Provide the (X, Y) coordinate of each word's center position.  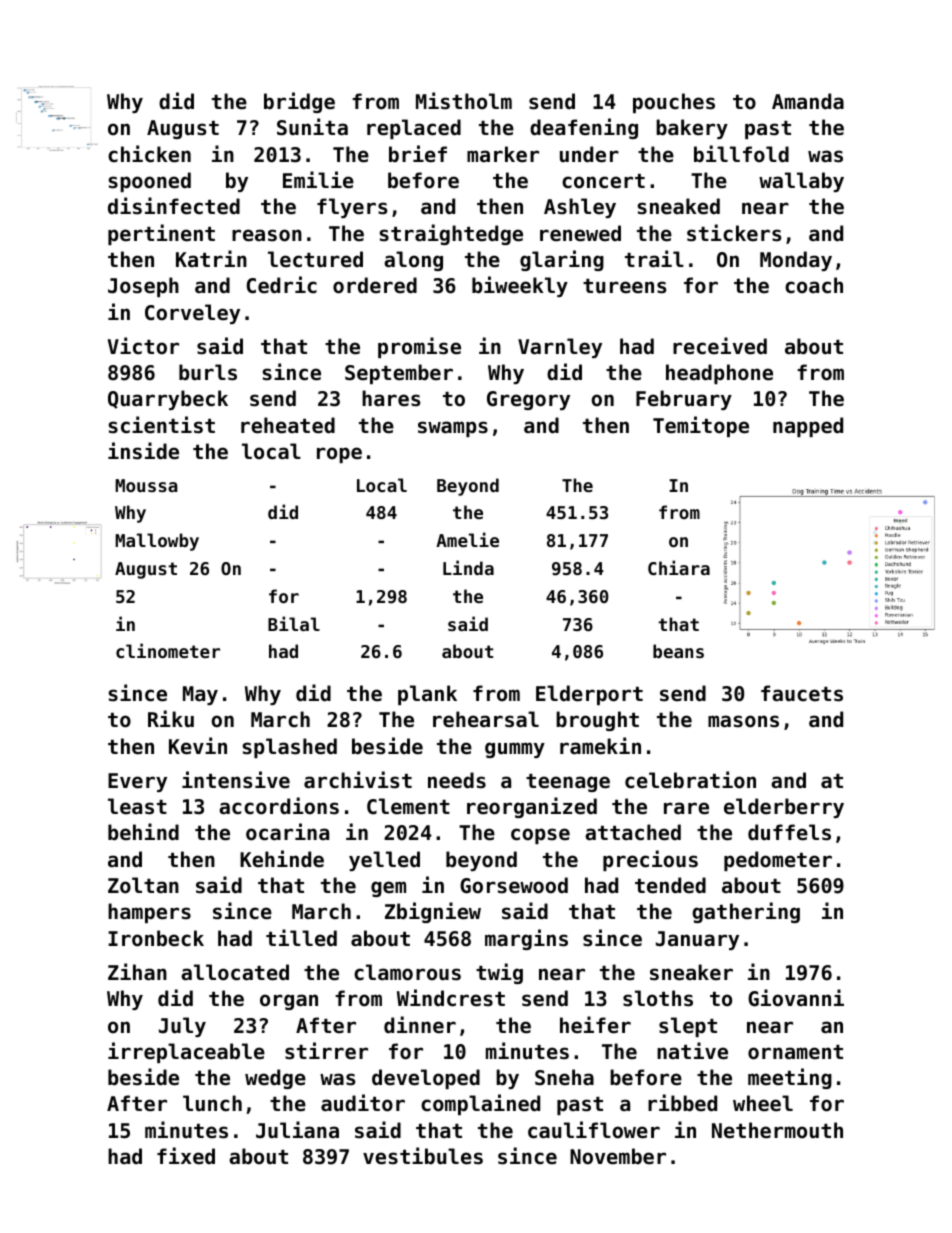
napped (808, 427)
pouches (674, 103)
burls (208, 372)
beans (678, 651)
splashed (290, 748)
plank (427, 695)
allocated (235, 972)
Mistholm (464, 101)
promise (419, 347)
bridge (299, 102)
